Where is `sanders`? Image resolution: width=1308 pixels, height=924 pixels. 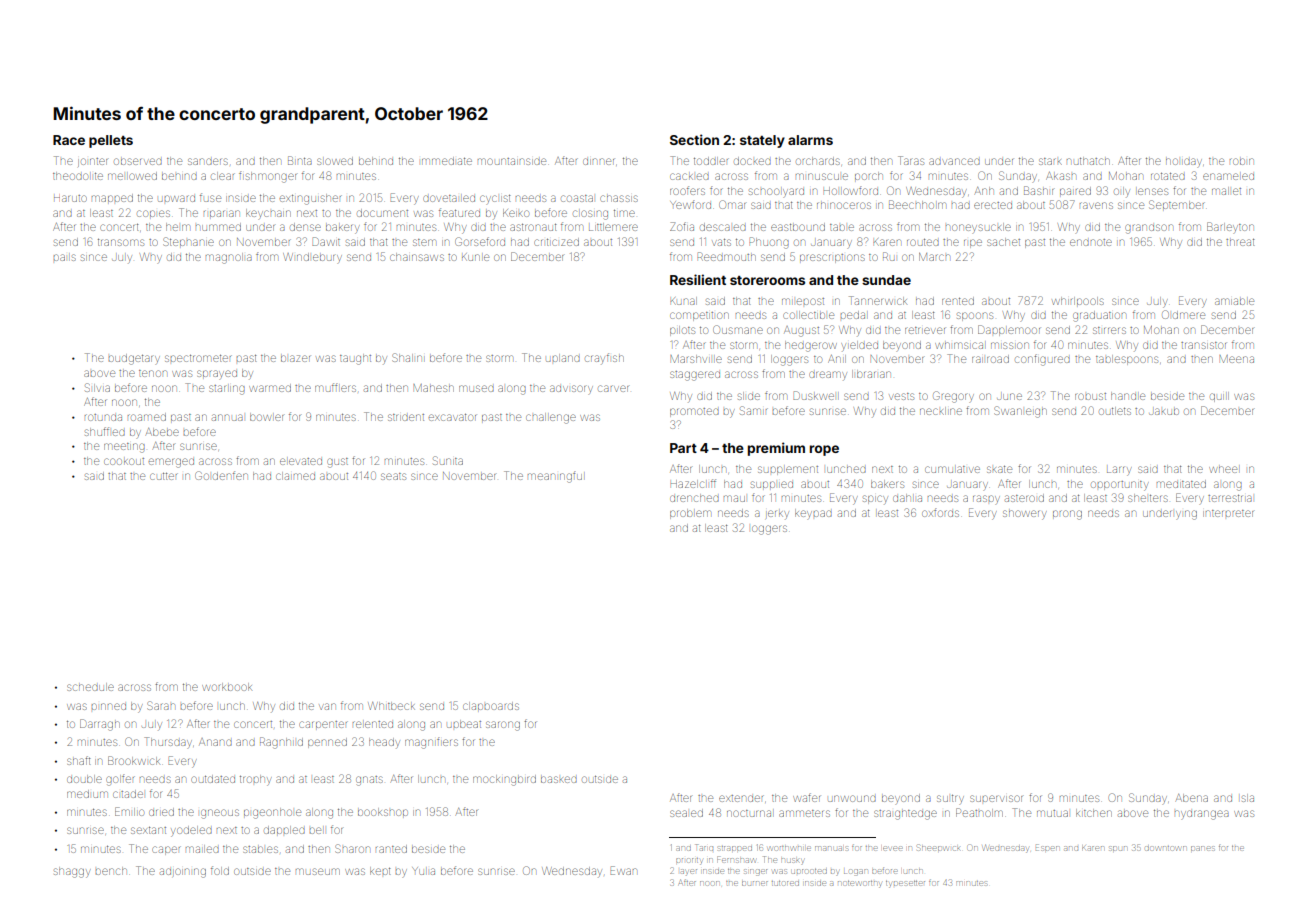 sanders is located at coordinates (208, 161).
